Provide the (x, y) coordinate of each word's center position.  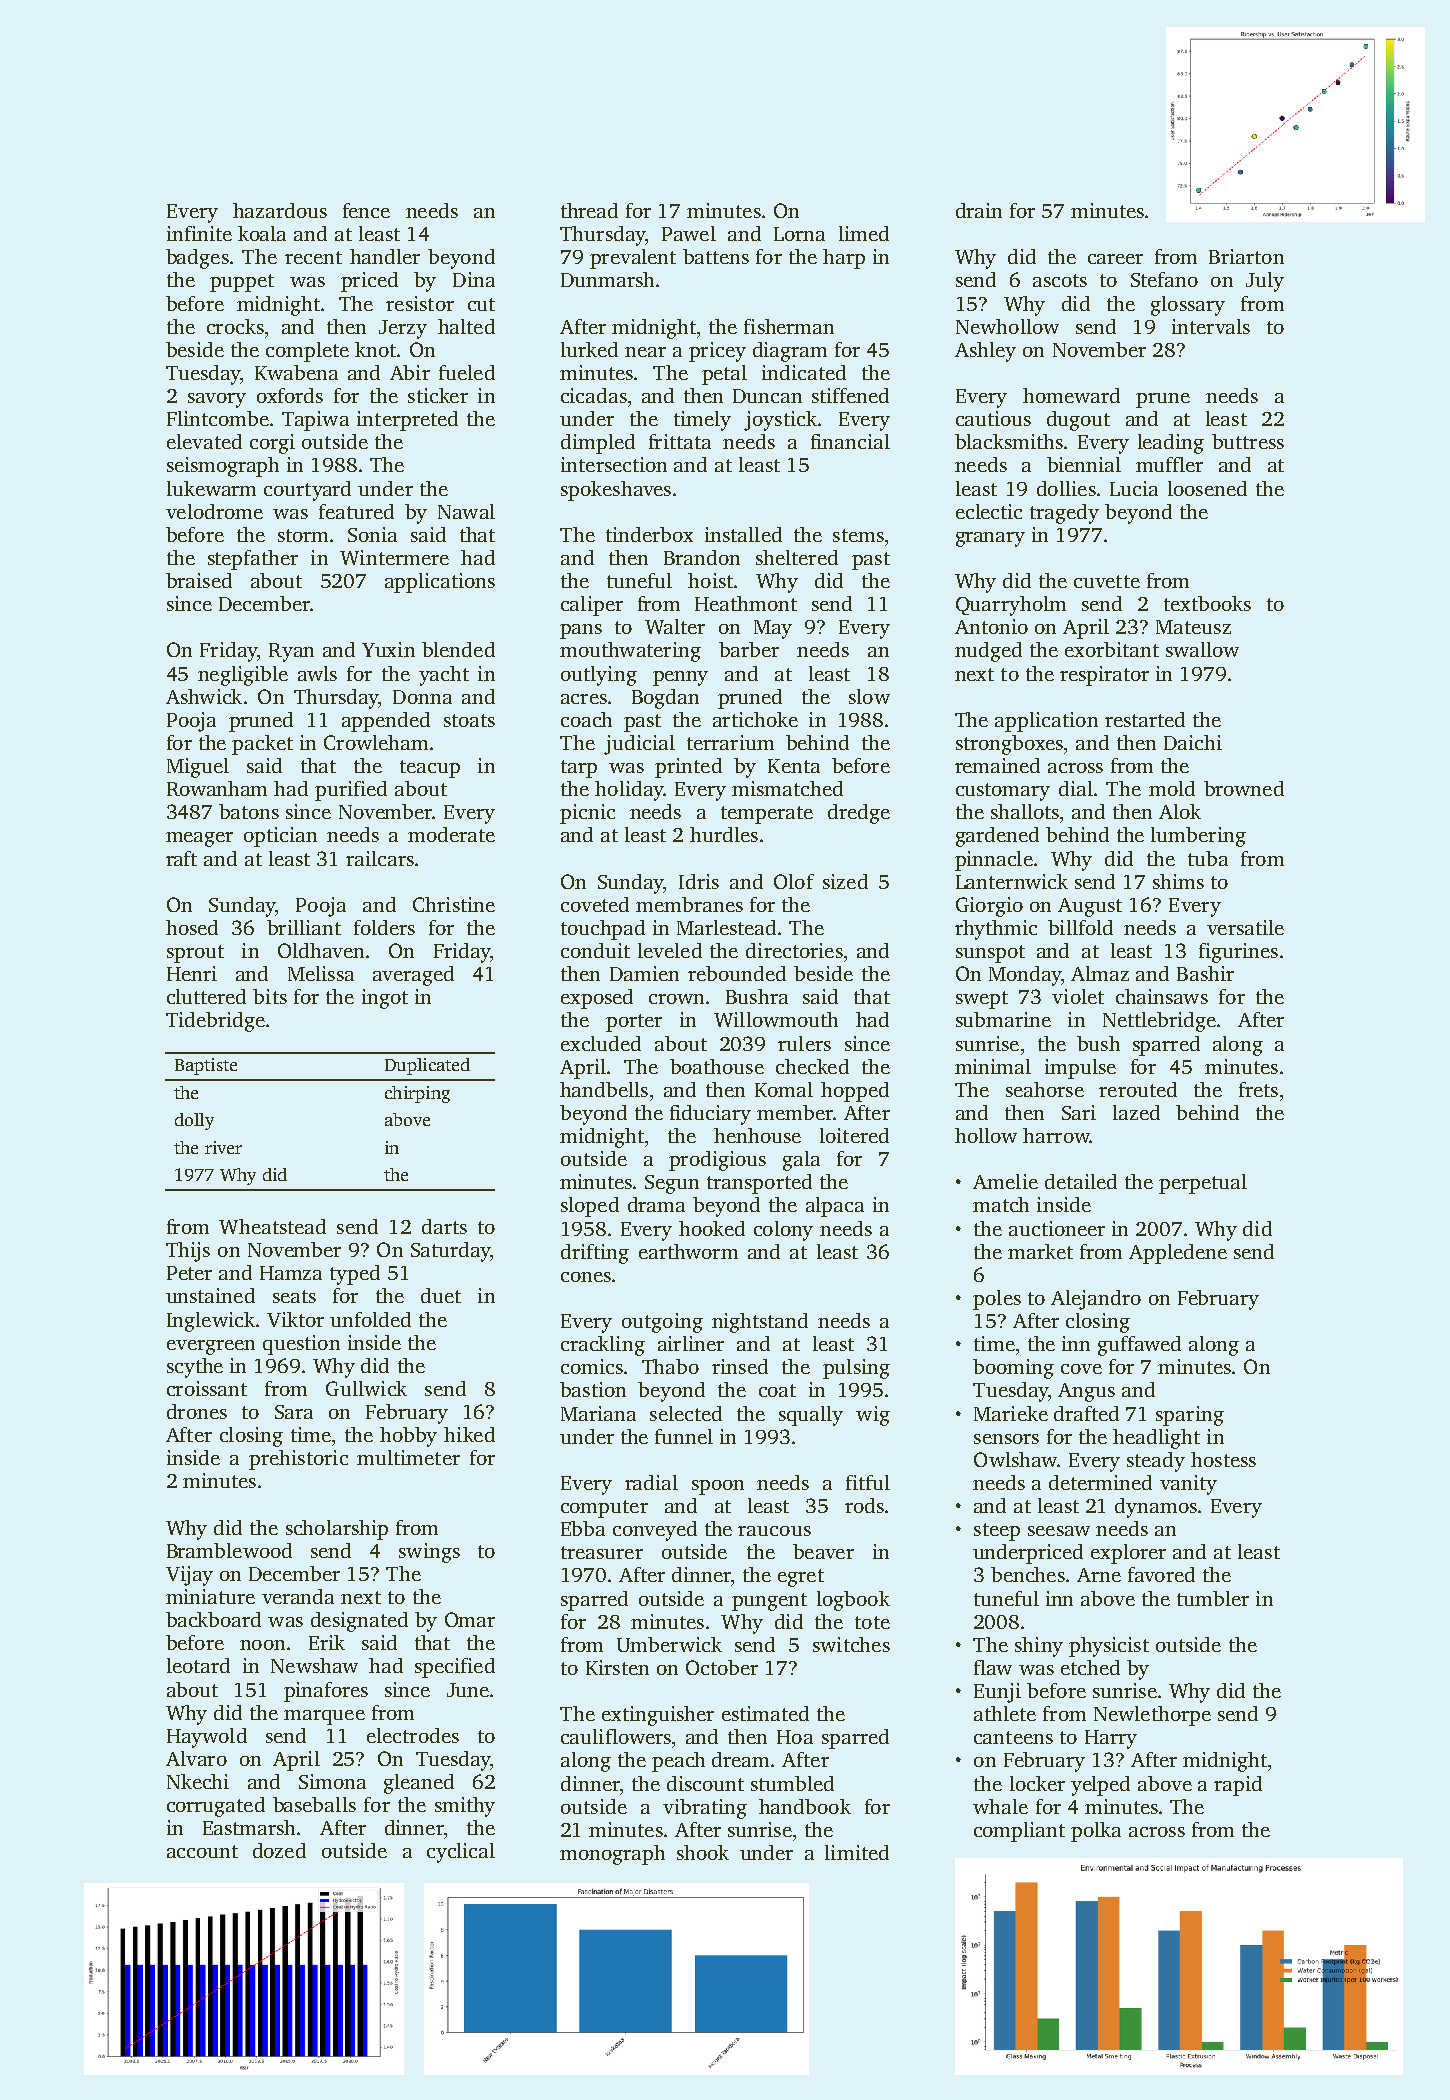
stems (858, 535)
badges (197, 259)
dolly (194, 1121)
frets (1258, 1089)
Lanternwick (1012, 881)
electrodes (413, 1735)
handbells (604, 1089)
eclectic (989, 511)
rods (864, 1505)
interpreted (407, 421)
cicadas (594, 395)
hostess (1223, 1459)
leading (1171, 444)
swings (429, 1553)
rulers (804, 1043)
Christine (454, 904)
